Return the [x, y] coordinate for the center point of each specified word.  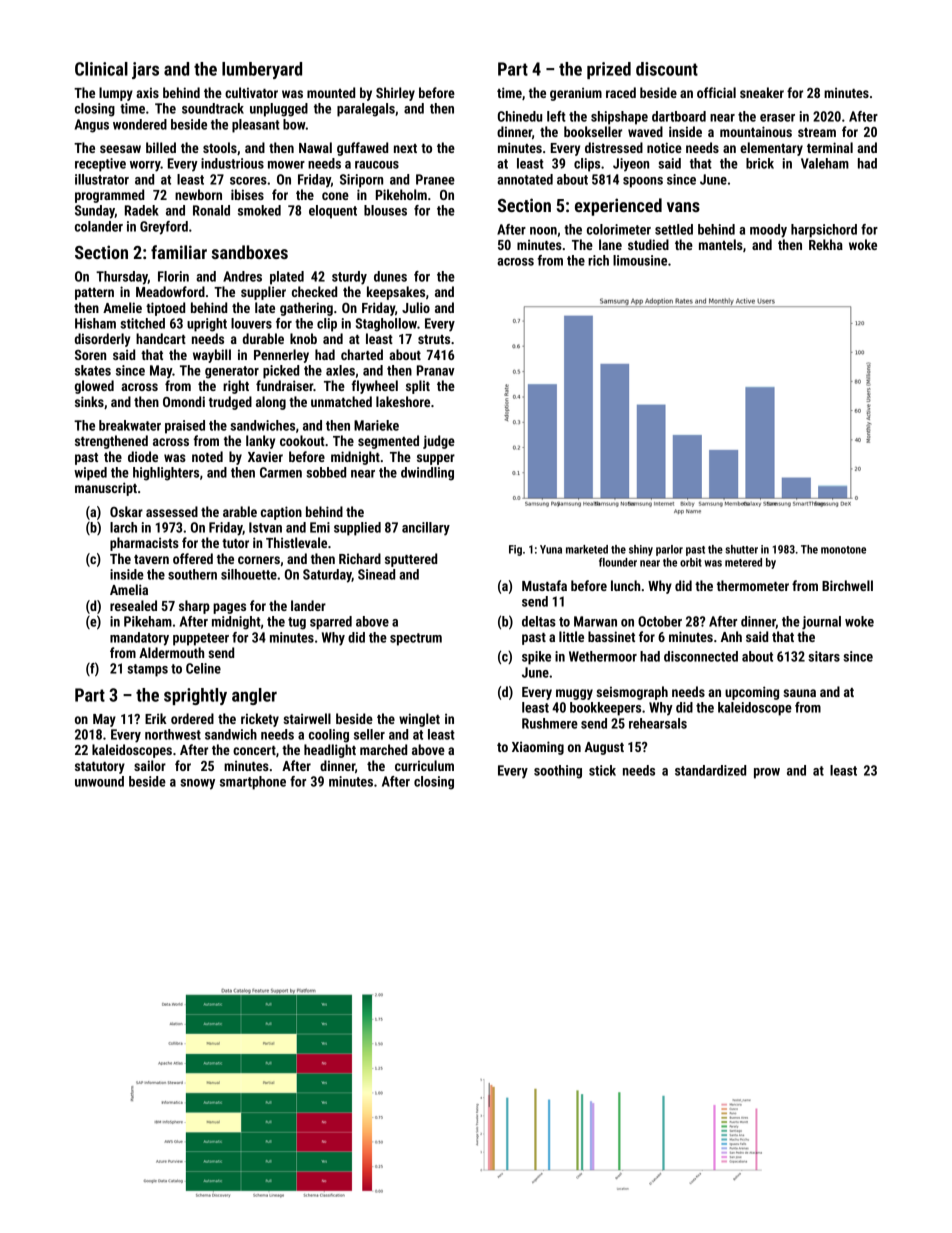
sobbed [326, 472]
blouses [385, 210]
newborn [198, 194]
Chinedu [520, 116]
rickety [260, 720]
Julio [416, 307]
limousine [640, 260]
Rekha [826, 244]
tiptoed [165, 309]
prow [767, 773]
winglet [419, 720]
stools [220, 147]
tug [297, 623]
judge [439, 442]
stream [817, 132]
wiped [90, 474]
